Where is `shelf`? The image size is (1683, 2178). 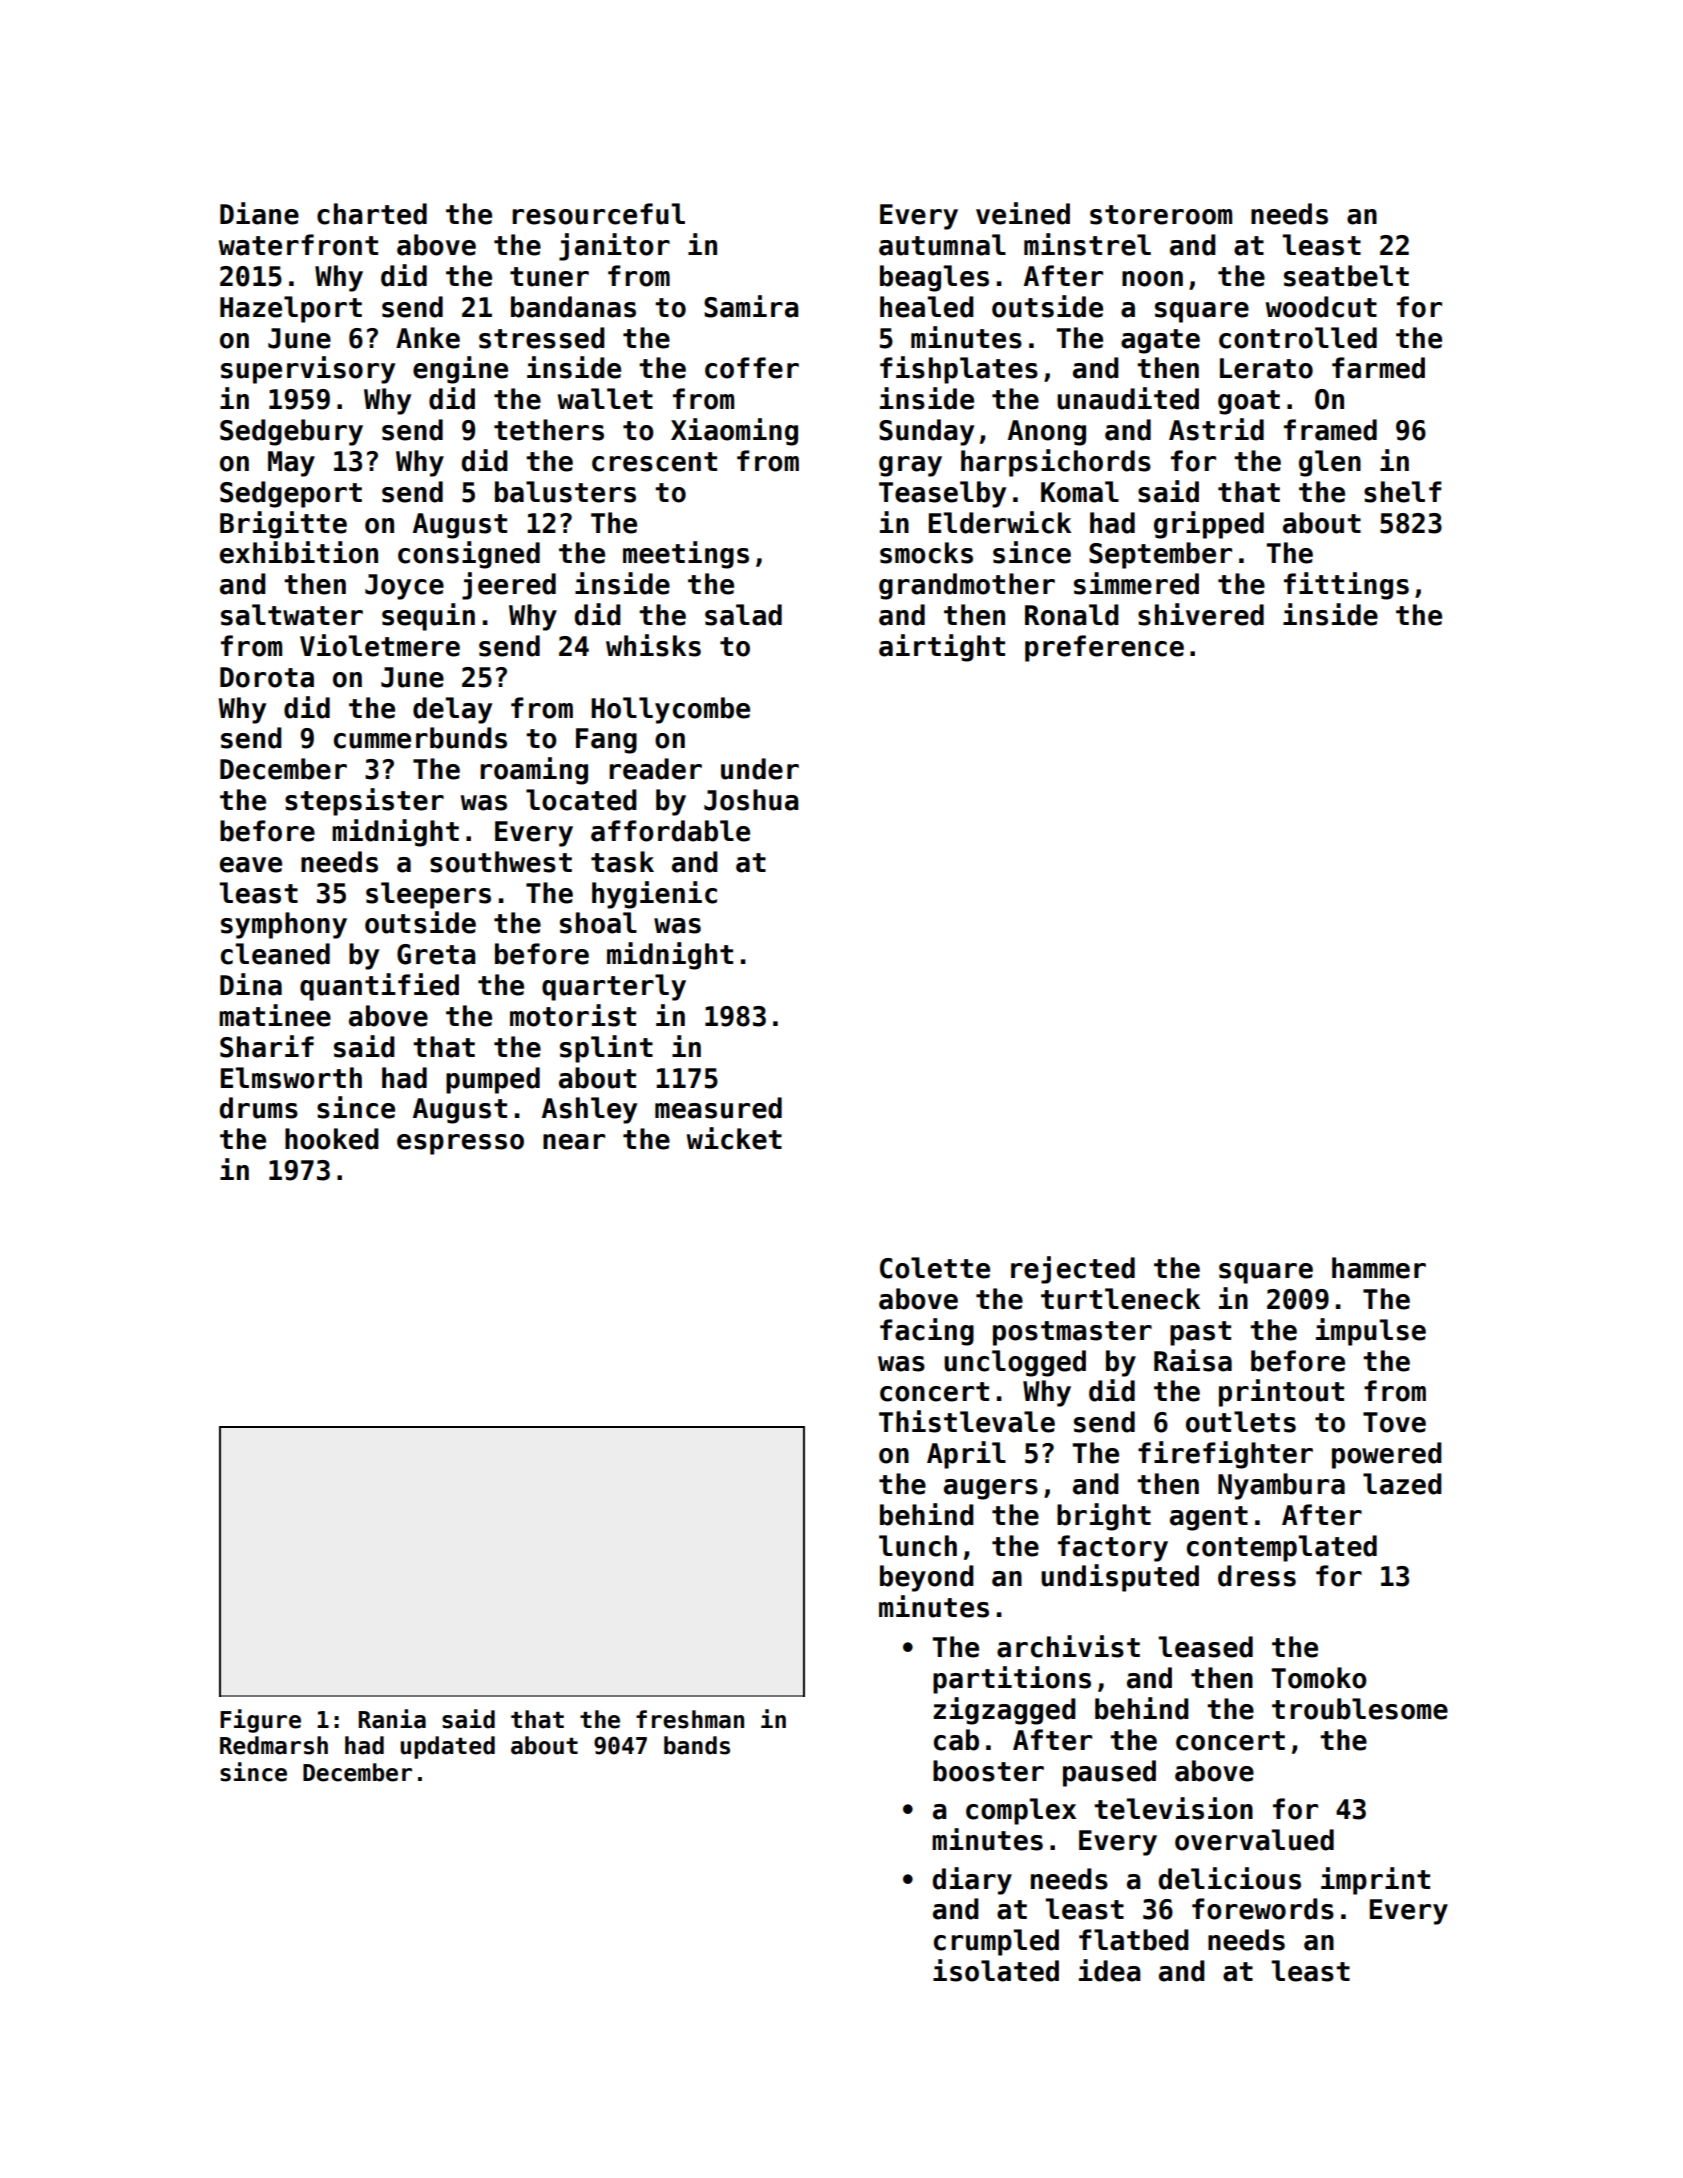
shelf is located at coordinates (1403, 492).
